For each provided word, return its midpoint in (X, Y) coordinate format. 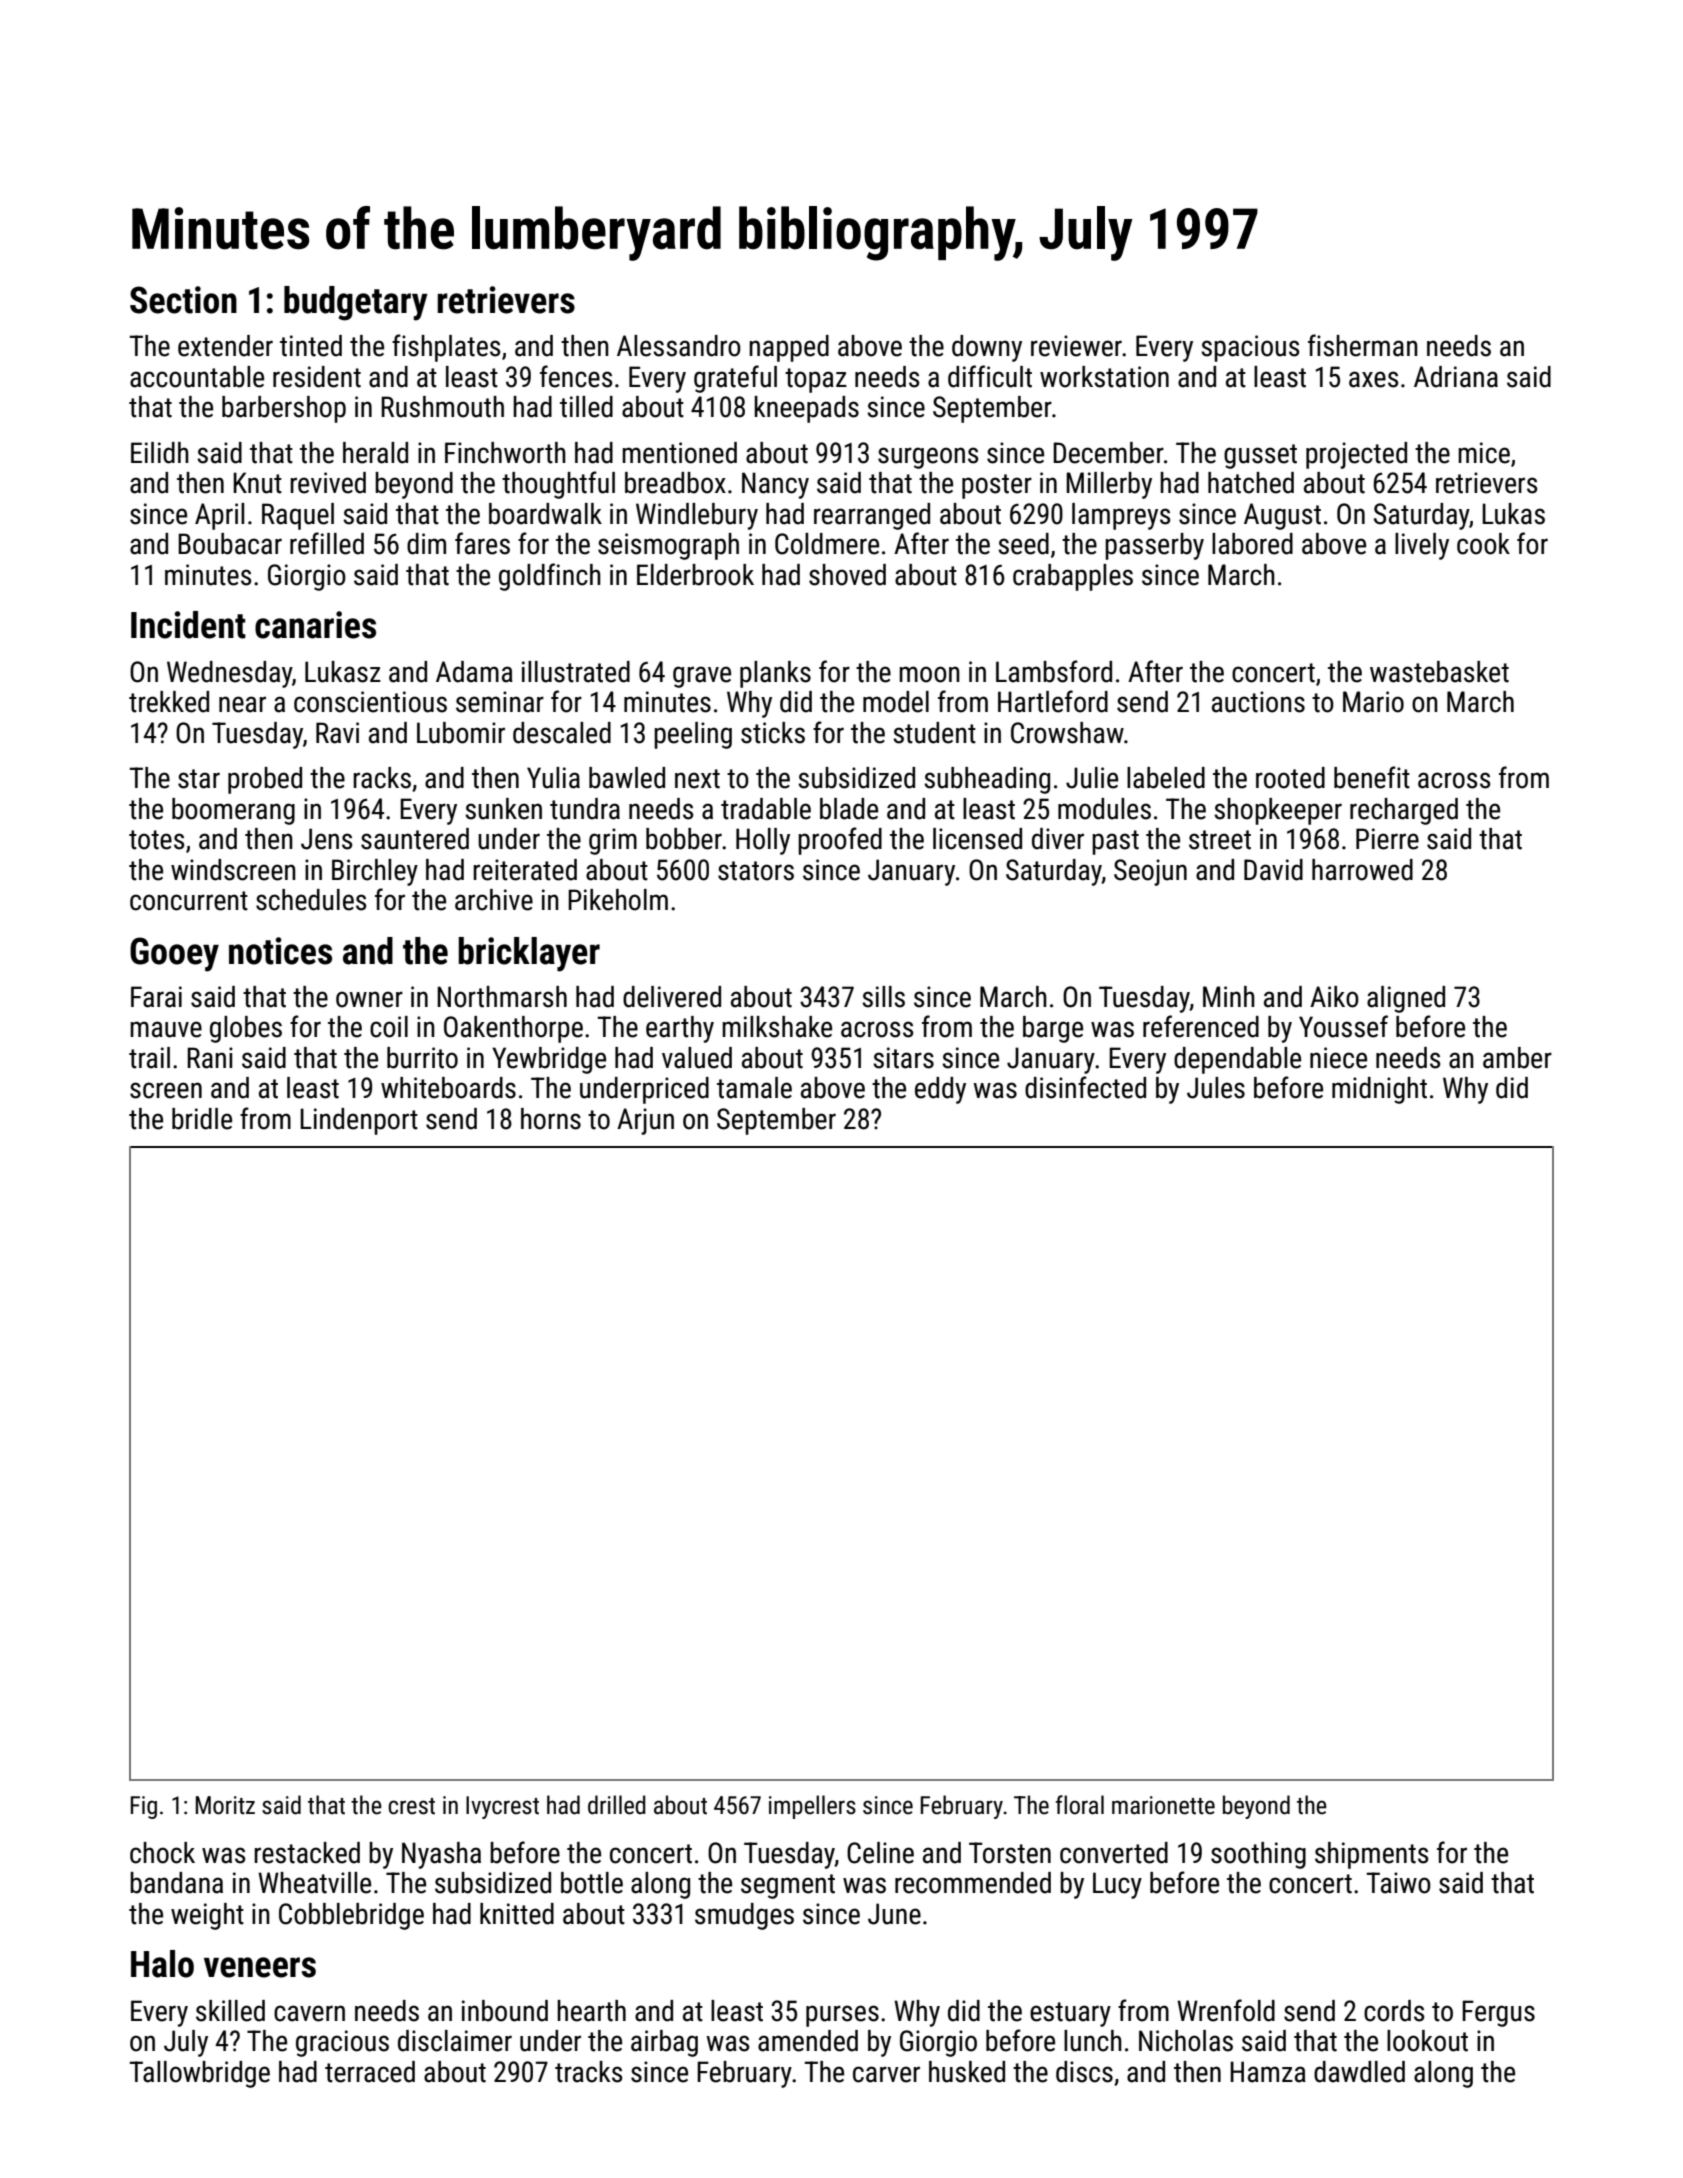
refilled (327, 543)
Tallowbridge (199, 2074)
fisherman (1363, 345)
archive (494, 900)
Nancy (775, 485)
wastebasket (1439, 672)
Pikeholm (618, 900)
